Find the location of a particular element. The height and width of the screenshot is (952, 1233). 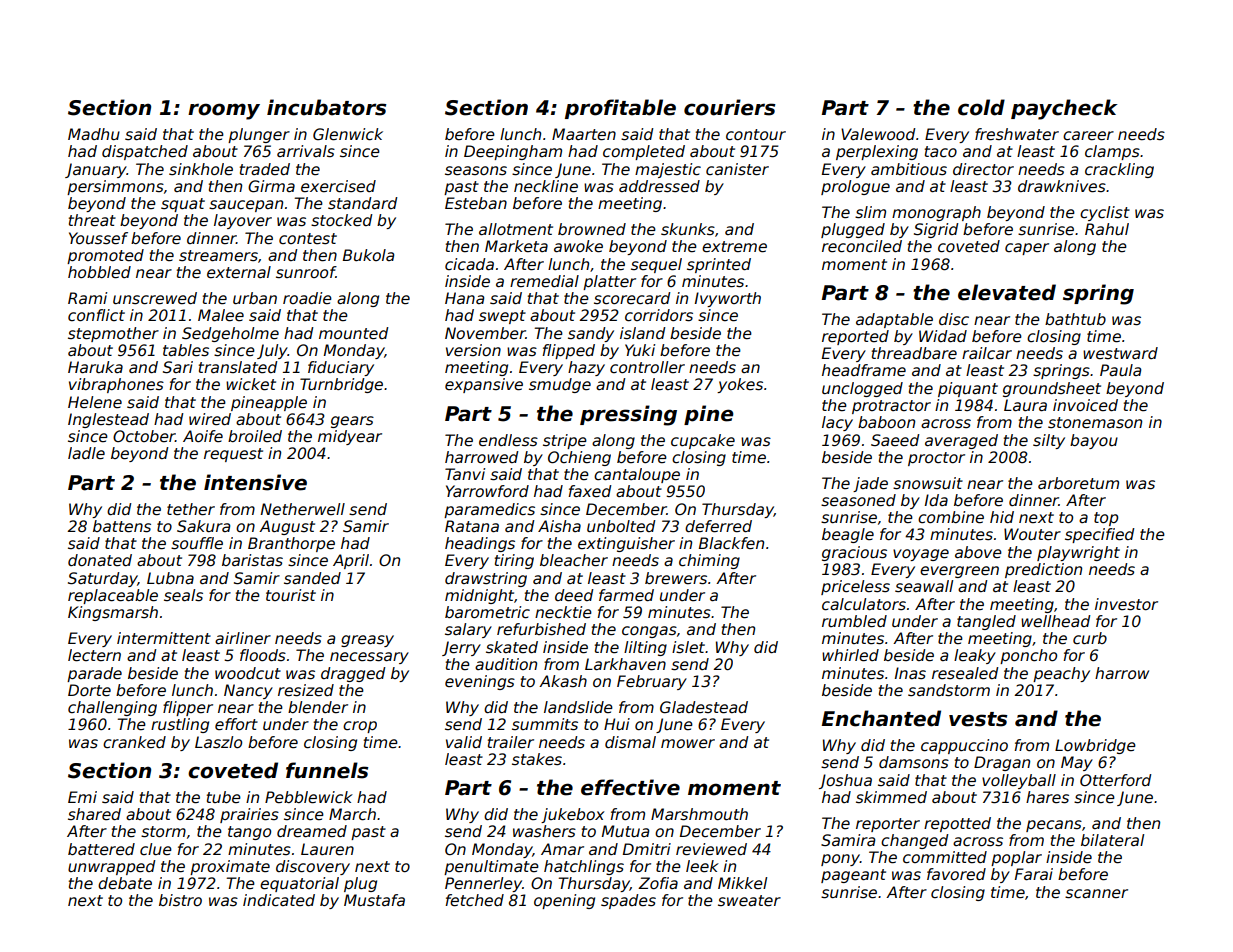

curb is located at coordinates (1090, 638).
